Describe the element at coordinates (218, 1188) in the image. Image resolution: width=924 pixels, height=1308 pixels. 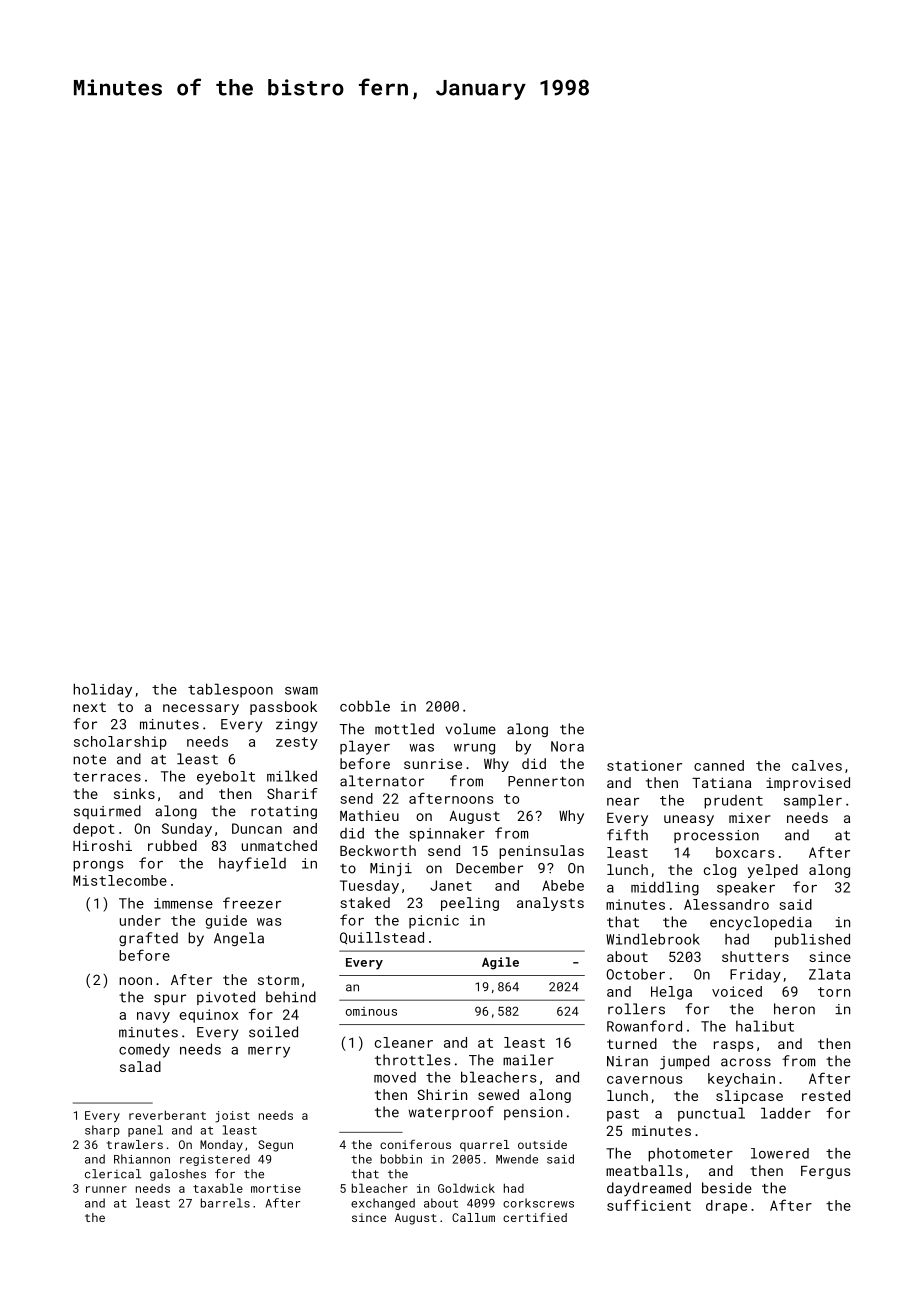
I see `taxable` at that location.
